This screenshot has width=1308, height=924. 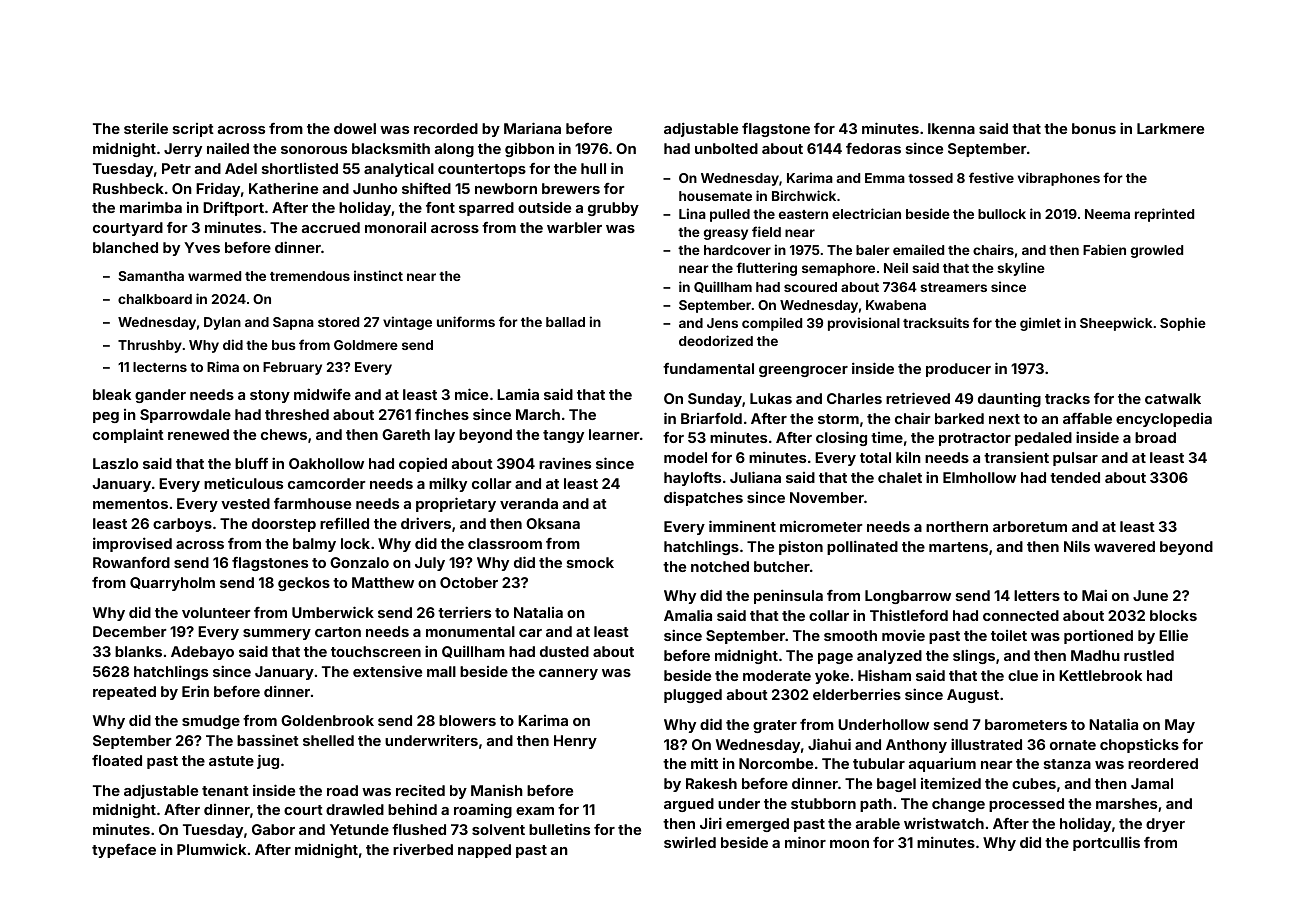 What do you see at coordinates (484, 851) in the screenshot?
I see `napped` at bounding box center [484, 851].
